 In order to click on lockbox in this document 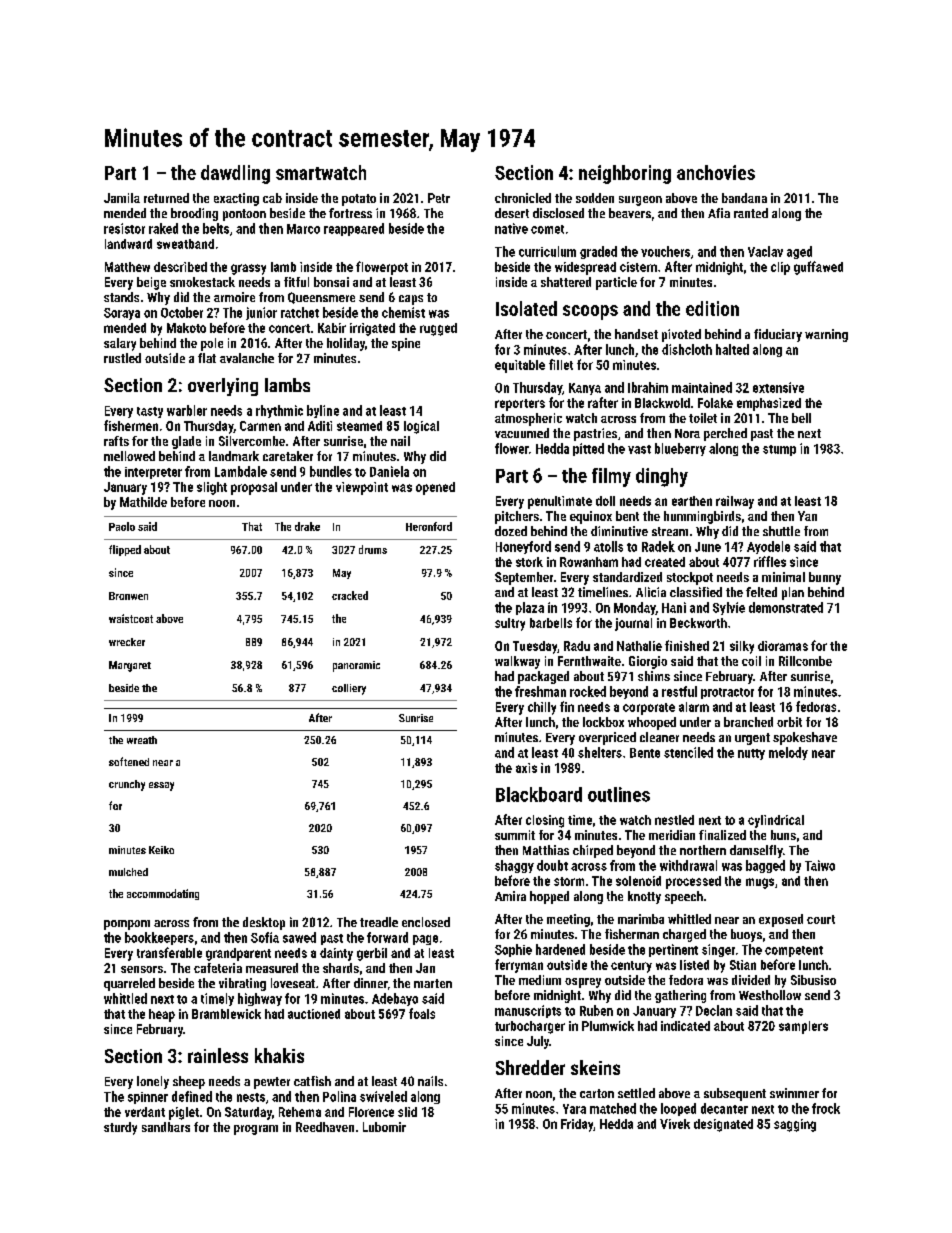, I will do `click(603, 722)`.
